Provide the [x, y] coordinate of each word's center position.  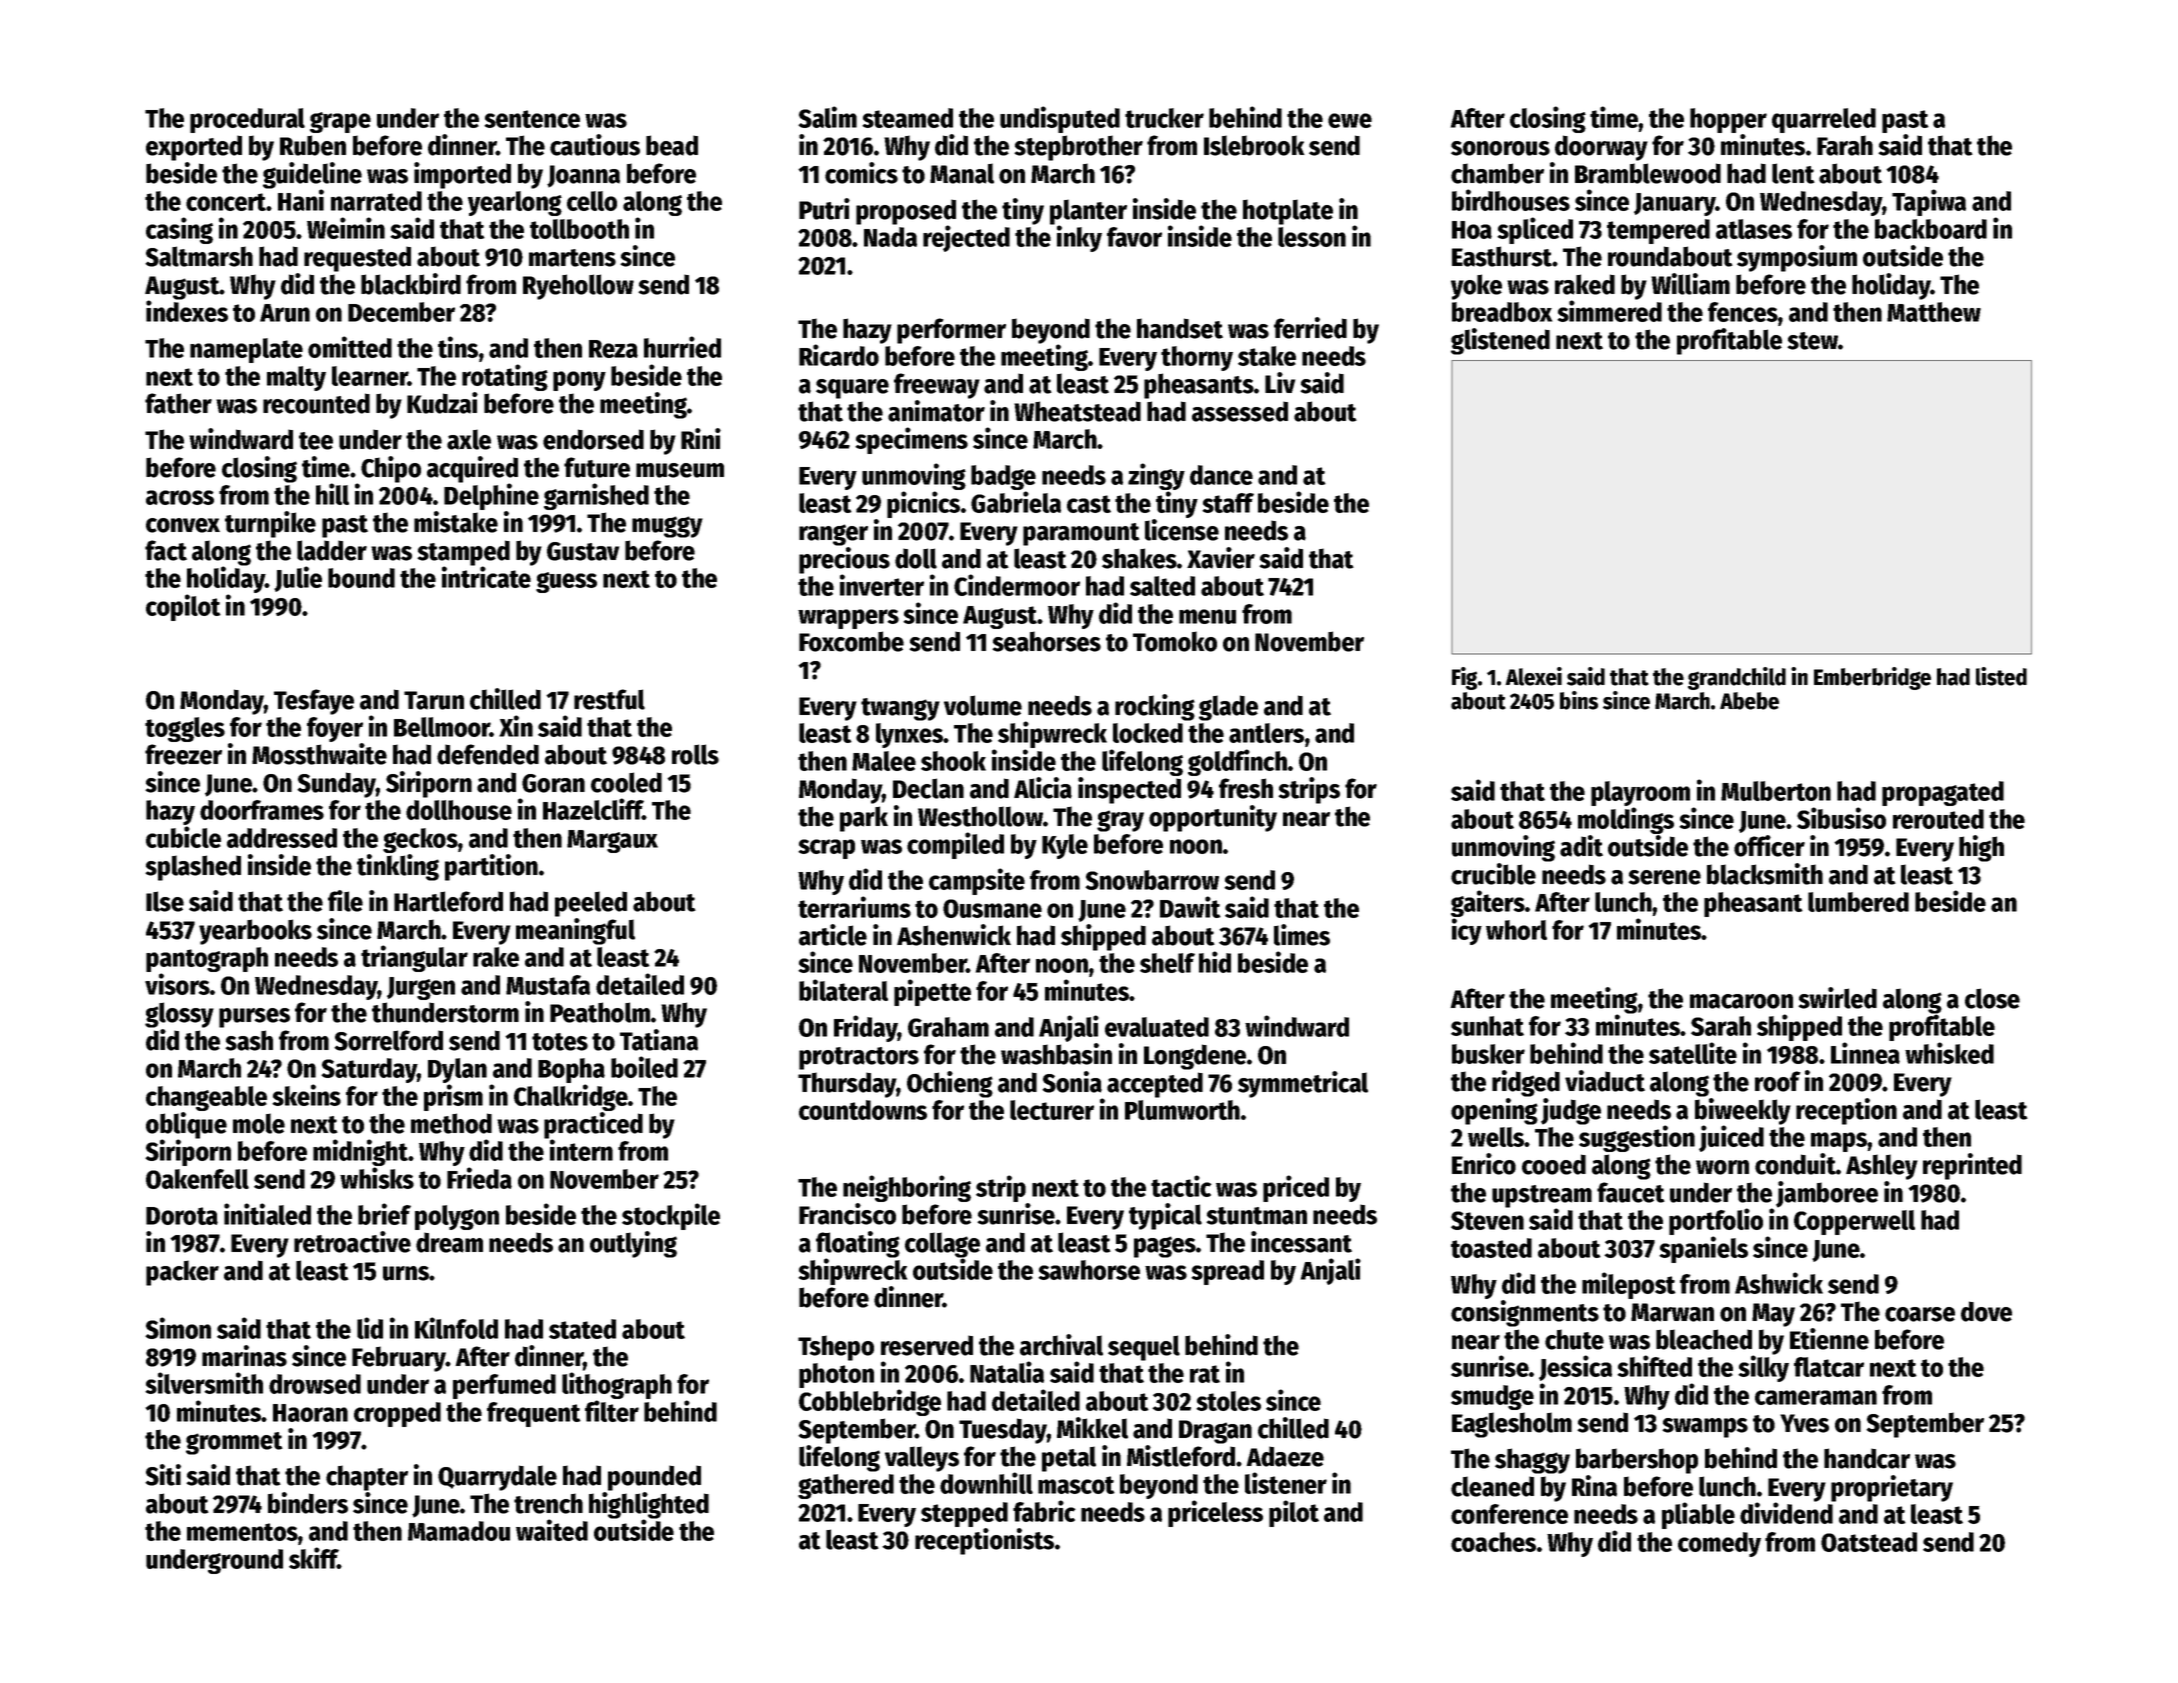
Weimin [346, 228]
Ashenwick [954, 935]
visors [177, 984]
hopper [1728, 120]
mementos [242, 1532]
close [1992, 998]
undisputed [1060, 119]
